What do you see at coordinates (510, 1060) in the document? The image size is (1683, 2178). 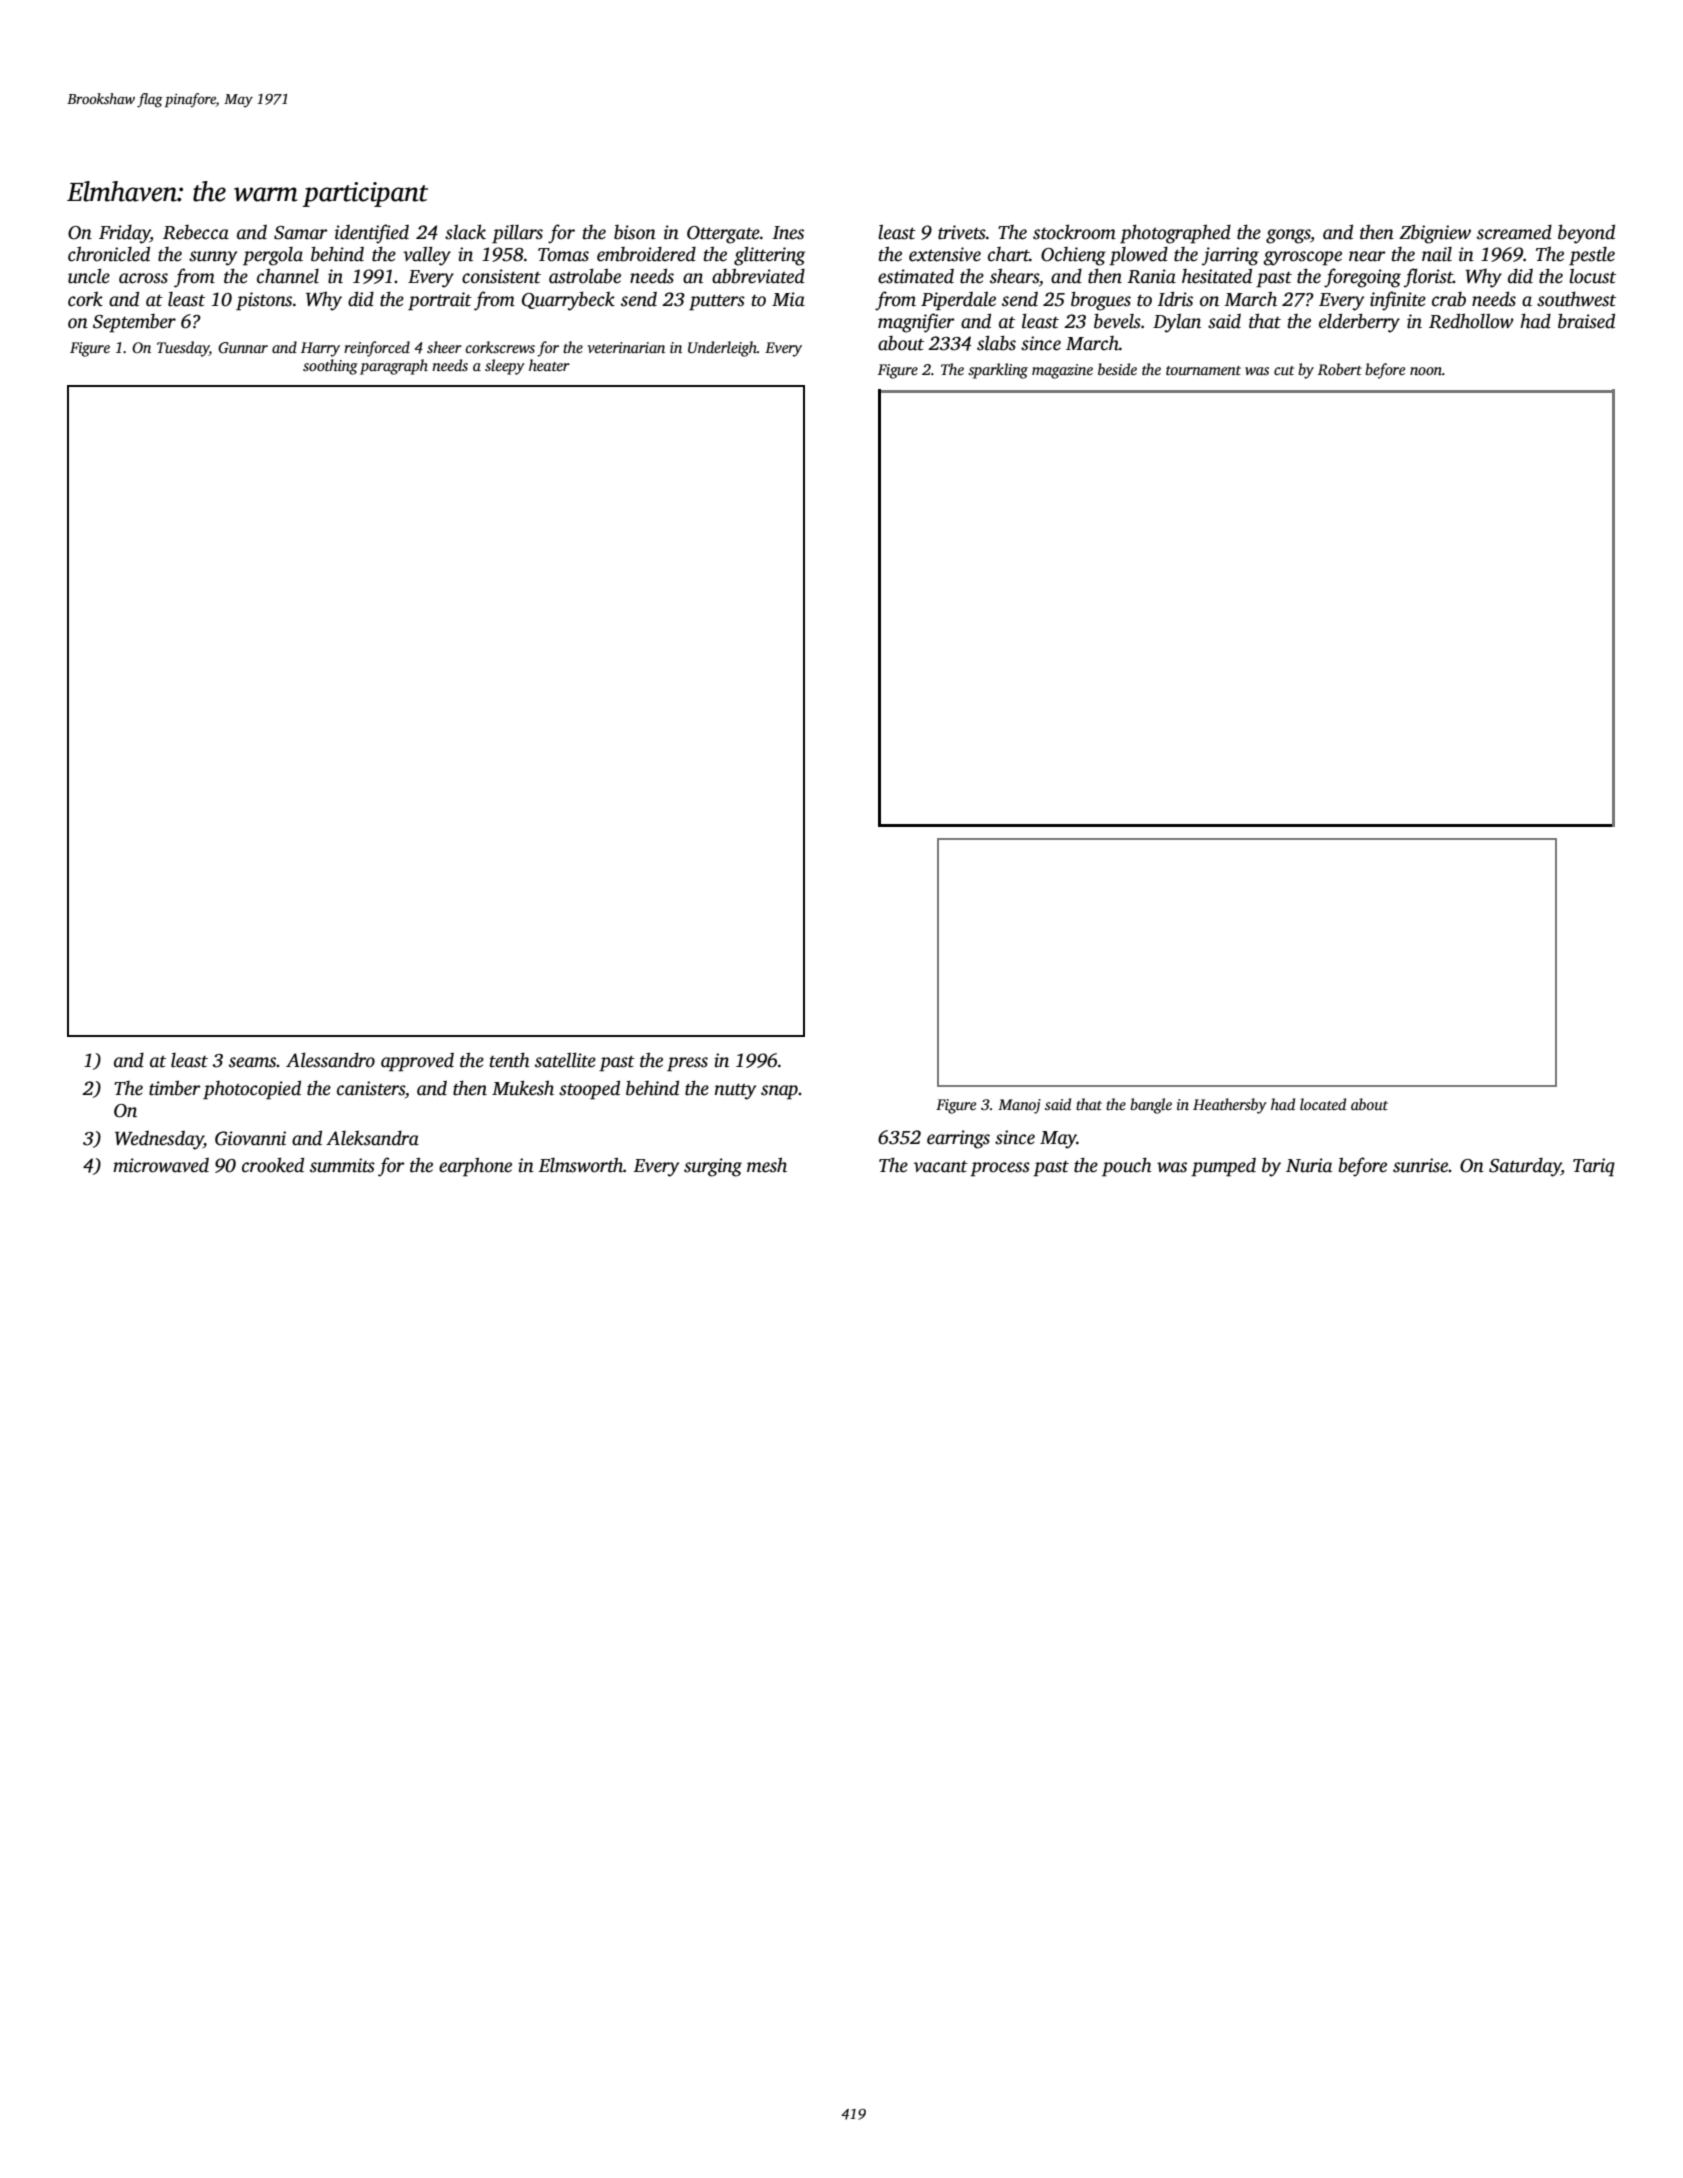 I see `tenth` at bounding box center [510, 1060].
